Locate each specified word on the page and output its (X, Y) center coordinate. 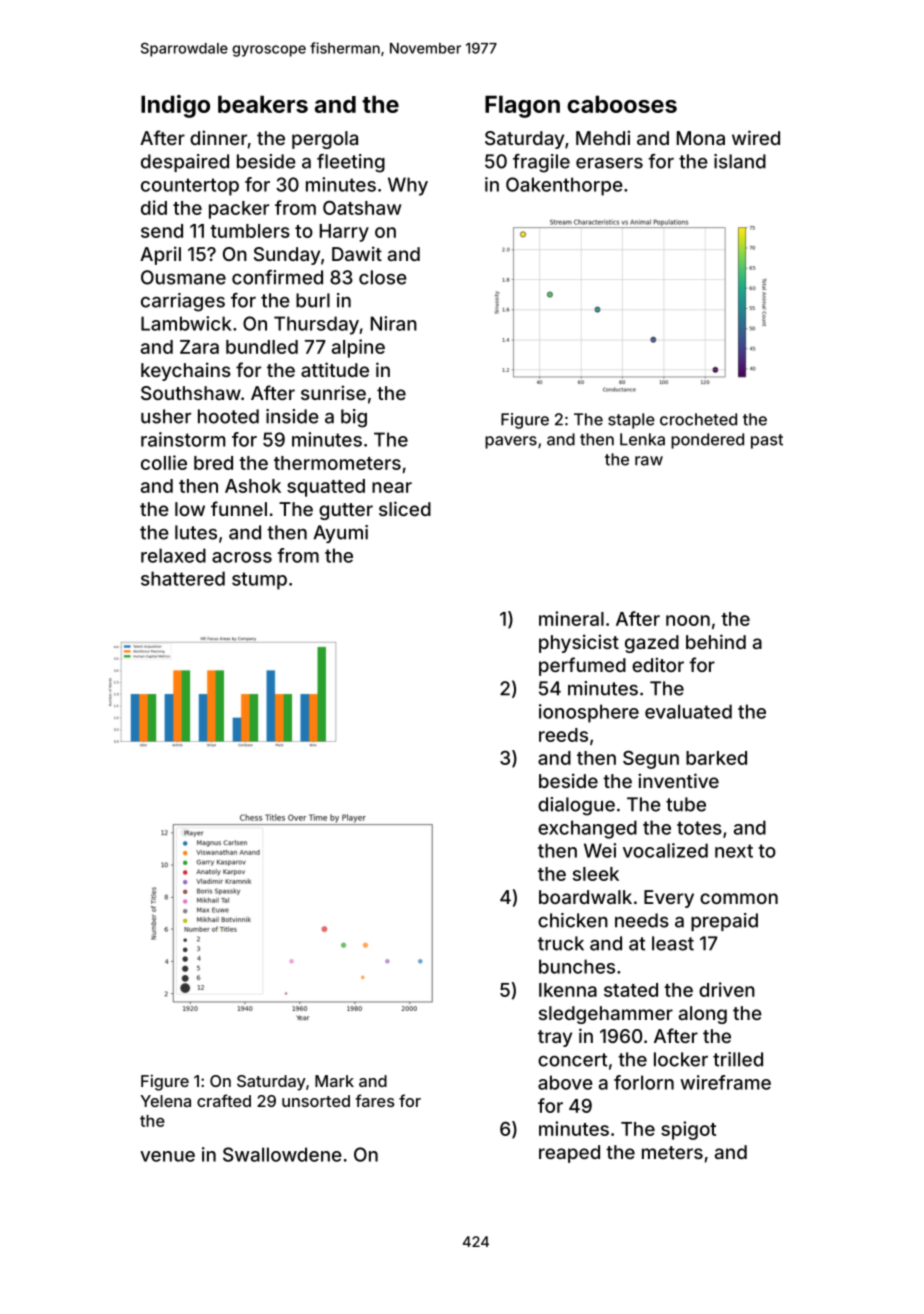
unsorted (316, 1101)
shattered (183, 578)
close (383, 277)
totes (699, 828)
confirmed (277, 277)
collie (164, 462)
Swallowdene (282, 1154)
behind (716, 641)
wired (756, 137)
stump (259, 581)
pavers (511, 442)
